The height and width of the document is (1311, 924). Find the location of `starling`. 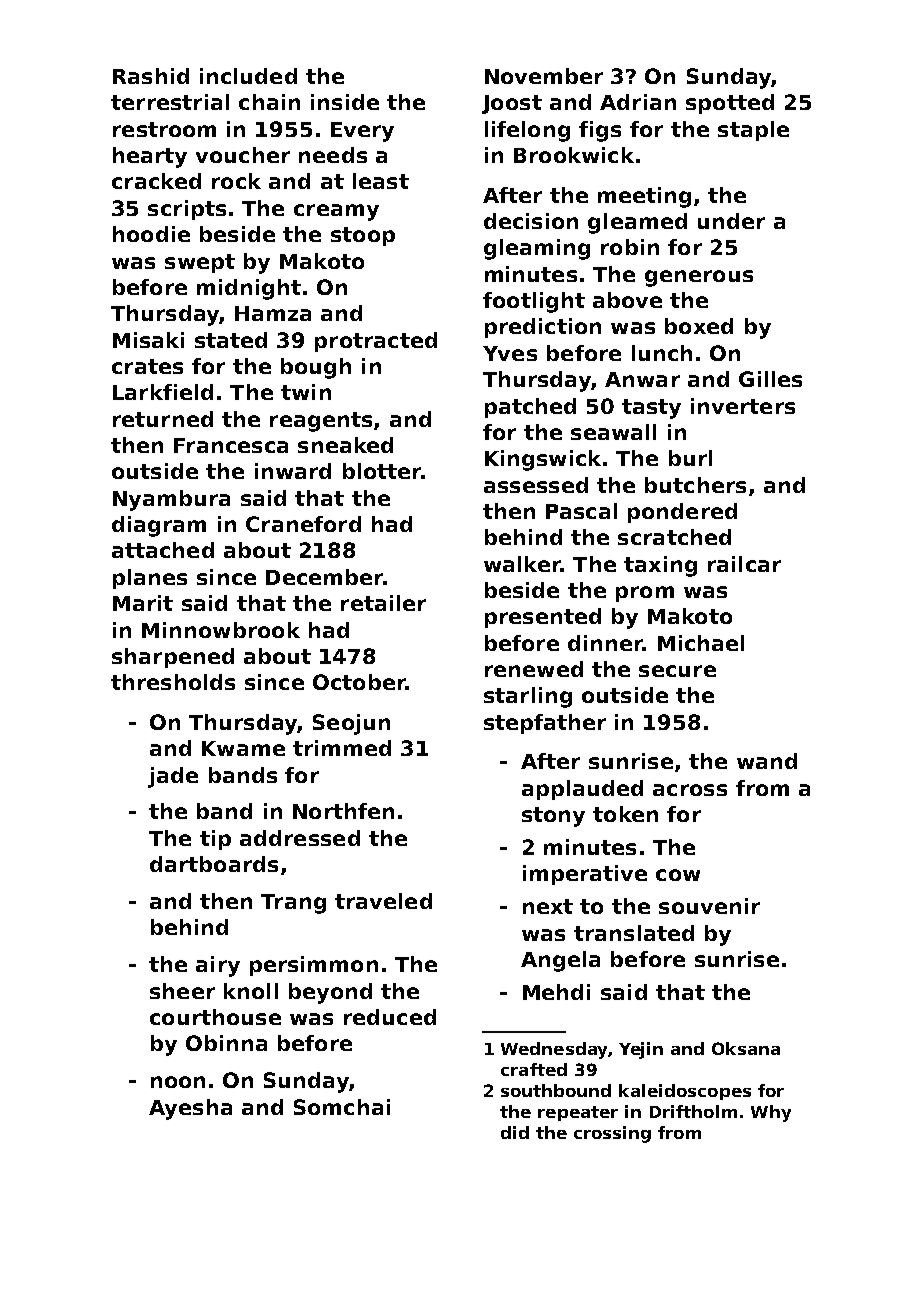

starling is located at coordinates (528, 697).
